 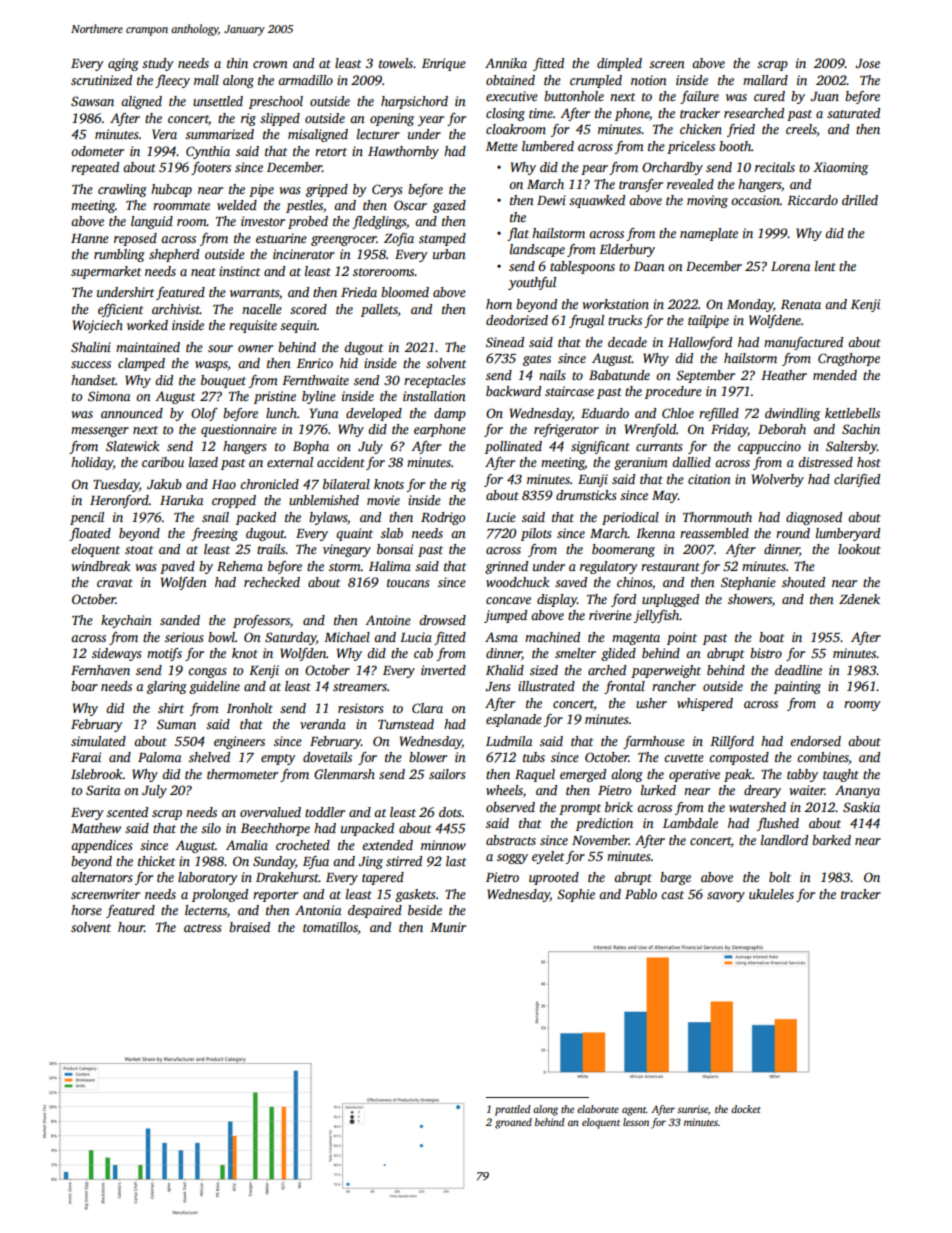 What do you see at coordinates (619, 64) in the screenshot?
I see `dimpled` at bounding box center [619, 64].
